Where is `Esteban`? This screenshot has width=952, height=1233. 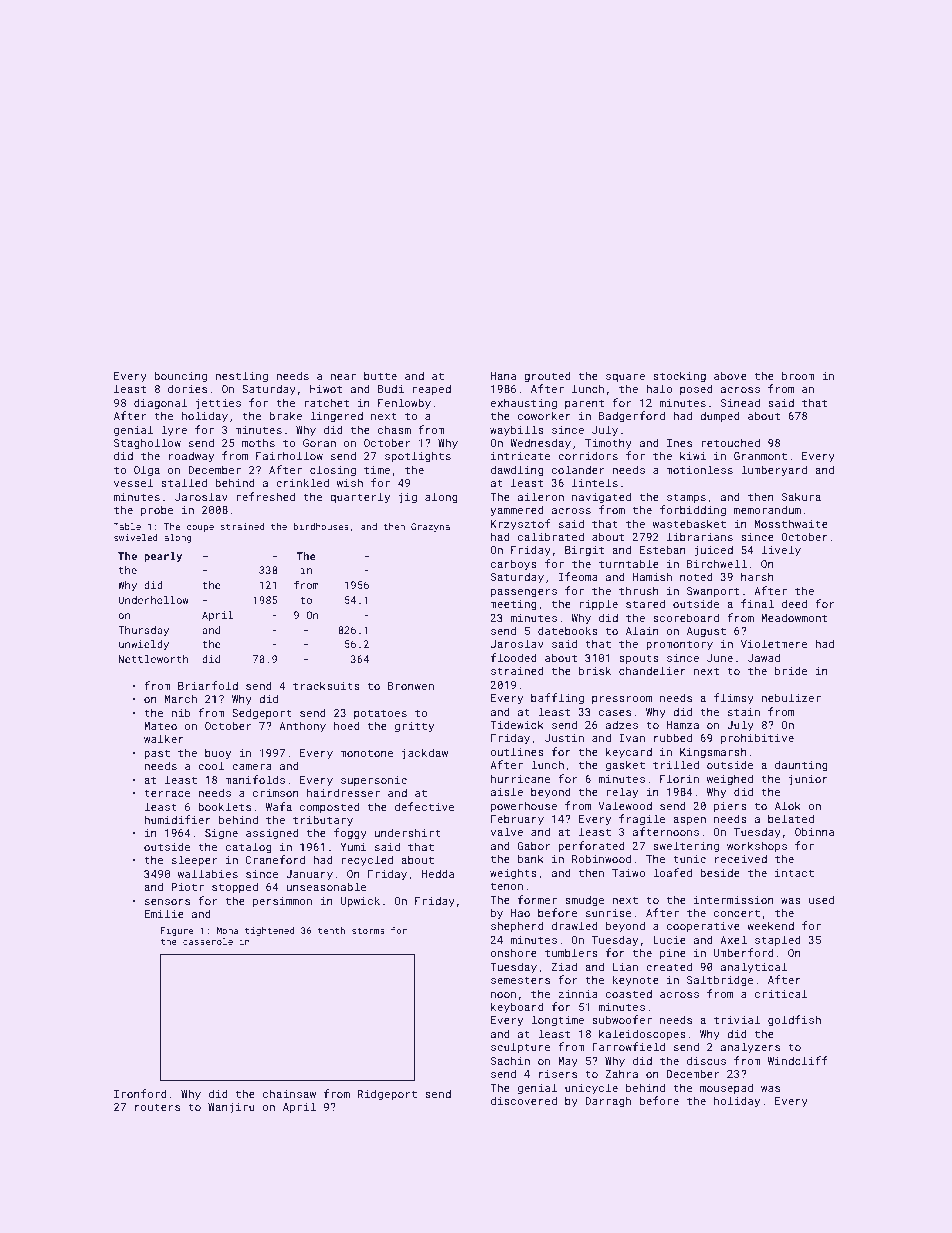 Esteban is located at coordinates (663, 549).
